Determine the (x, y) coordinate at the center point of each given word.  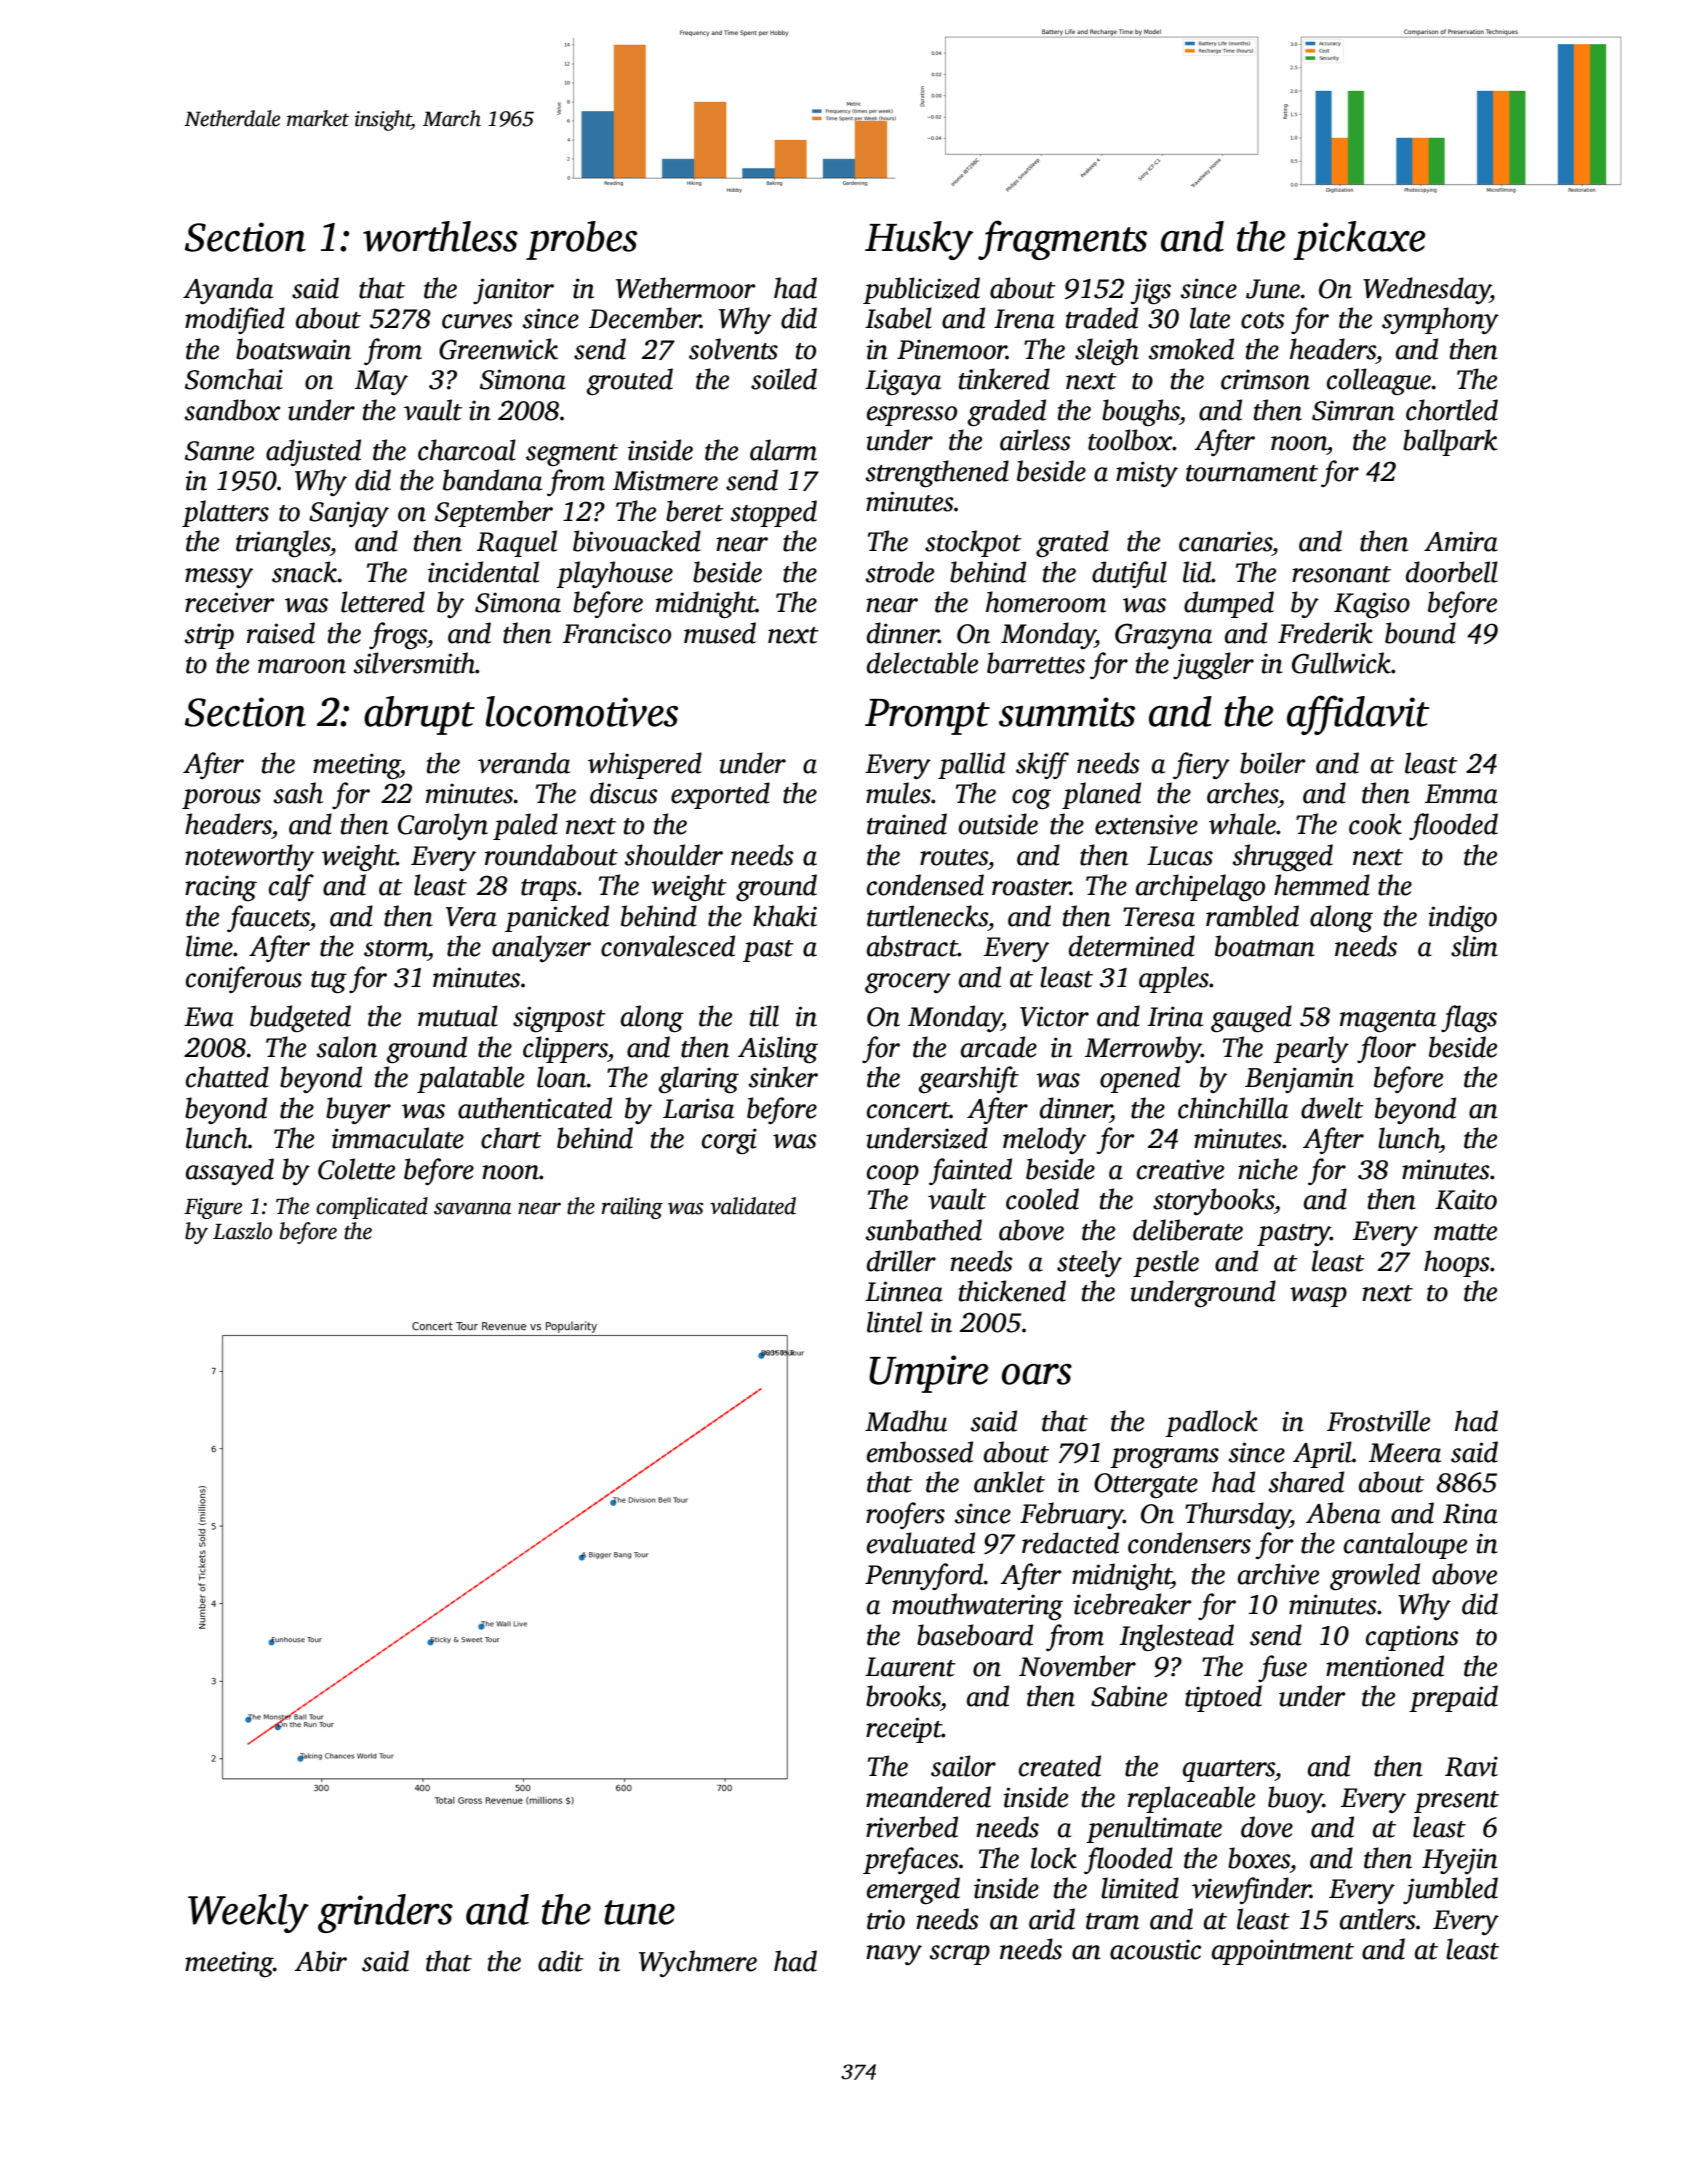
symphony (1440, 320)
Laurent (910, 1667)
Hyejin (1460, 1861)
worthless (440, 236)
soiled (784, 379)
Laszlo (242, 1231)
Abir (321, 1961)
